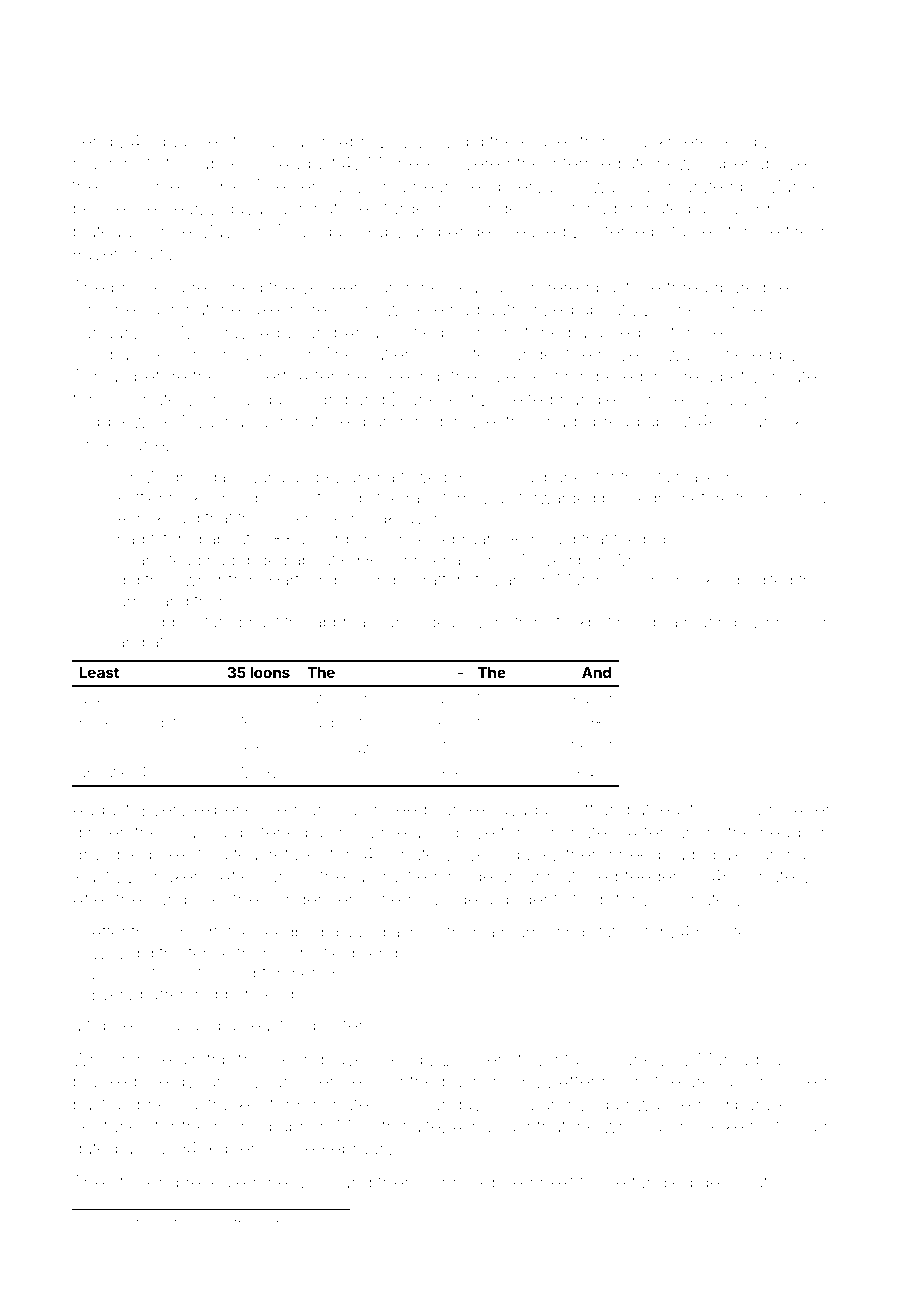 Image resolution: width=908 pixels, height=1316 pixels. Describe the element at coordinates (159, 560) in the screenshot. I see `Loamstead` at that location.
